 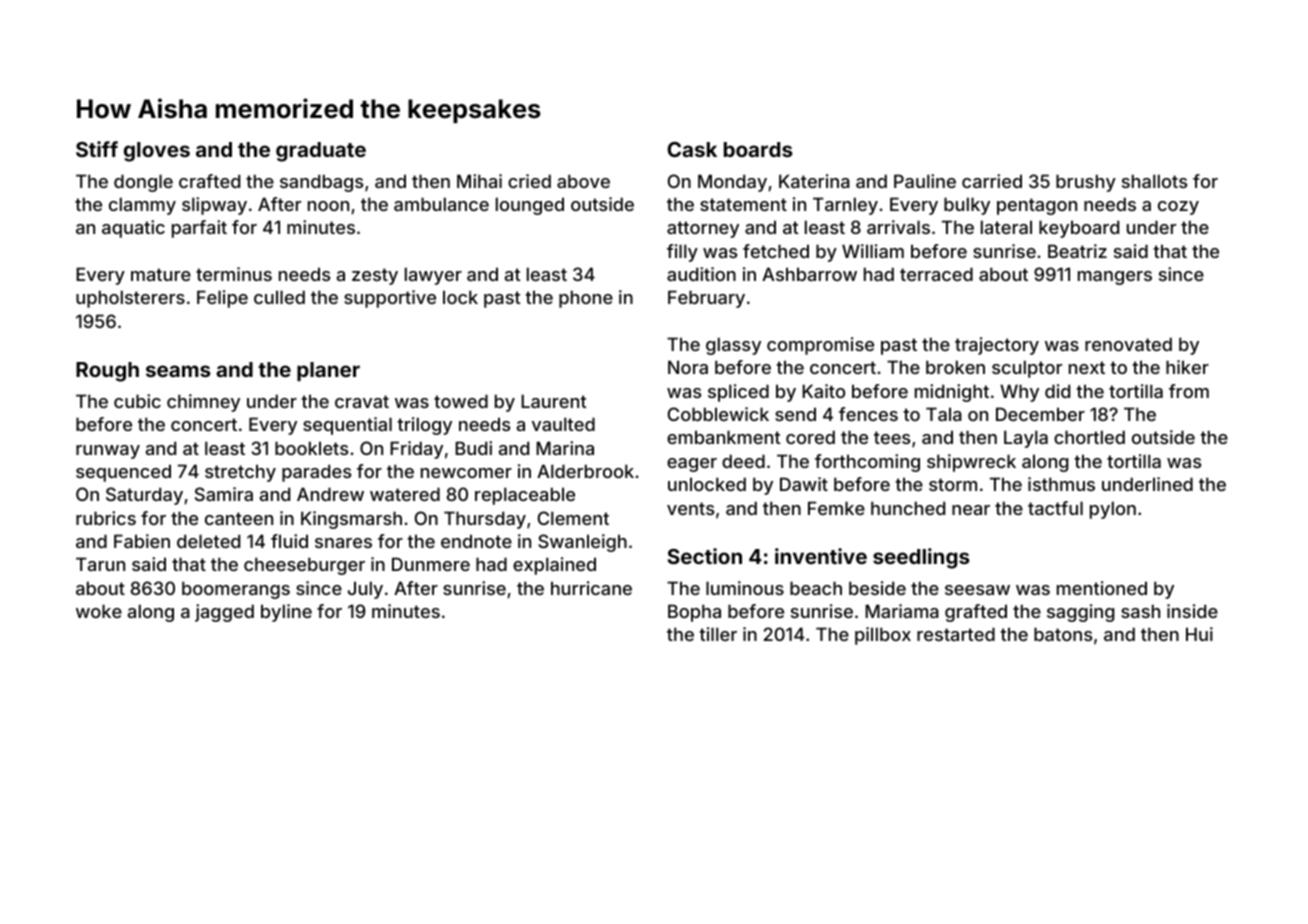 I want to click on Section, so click(x=705, y=556).
